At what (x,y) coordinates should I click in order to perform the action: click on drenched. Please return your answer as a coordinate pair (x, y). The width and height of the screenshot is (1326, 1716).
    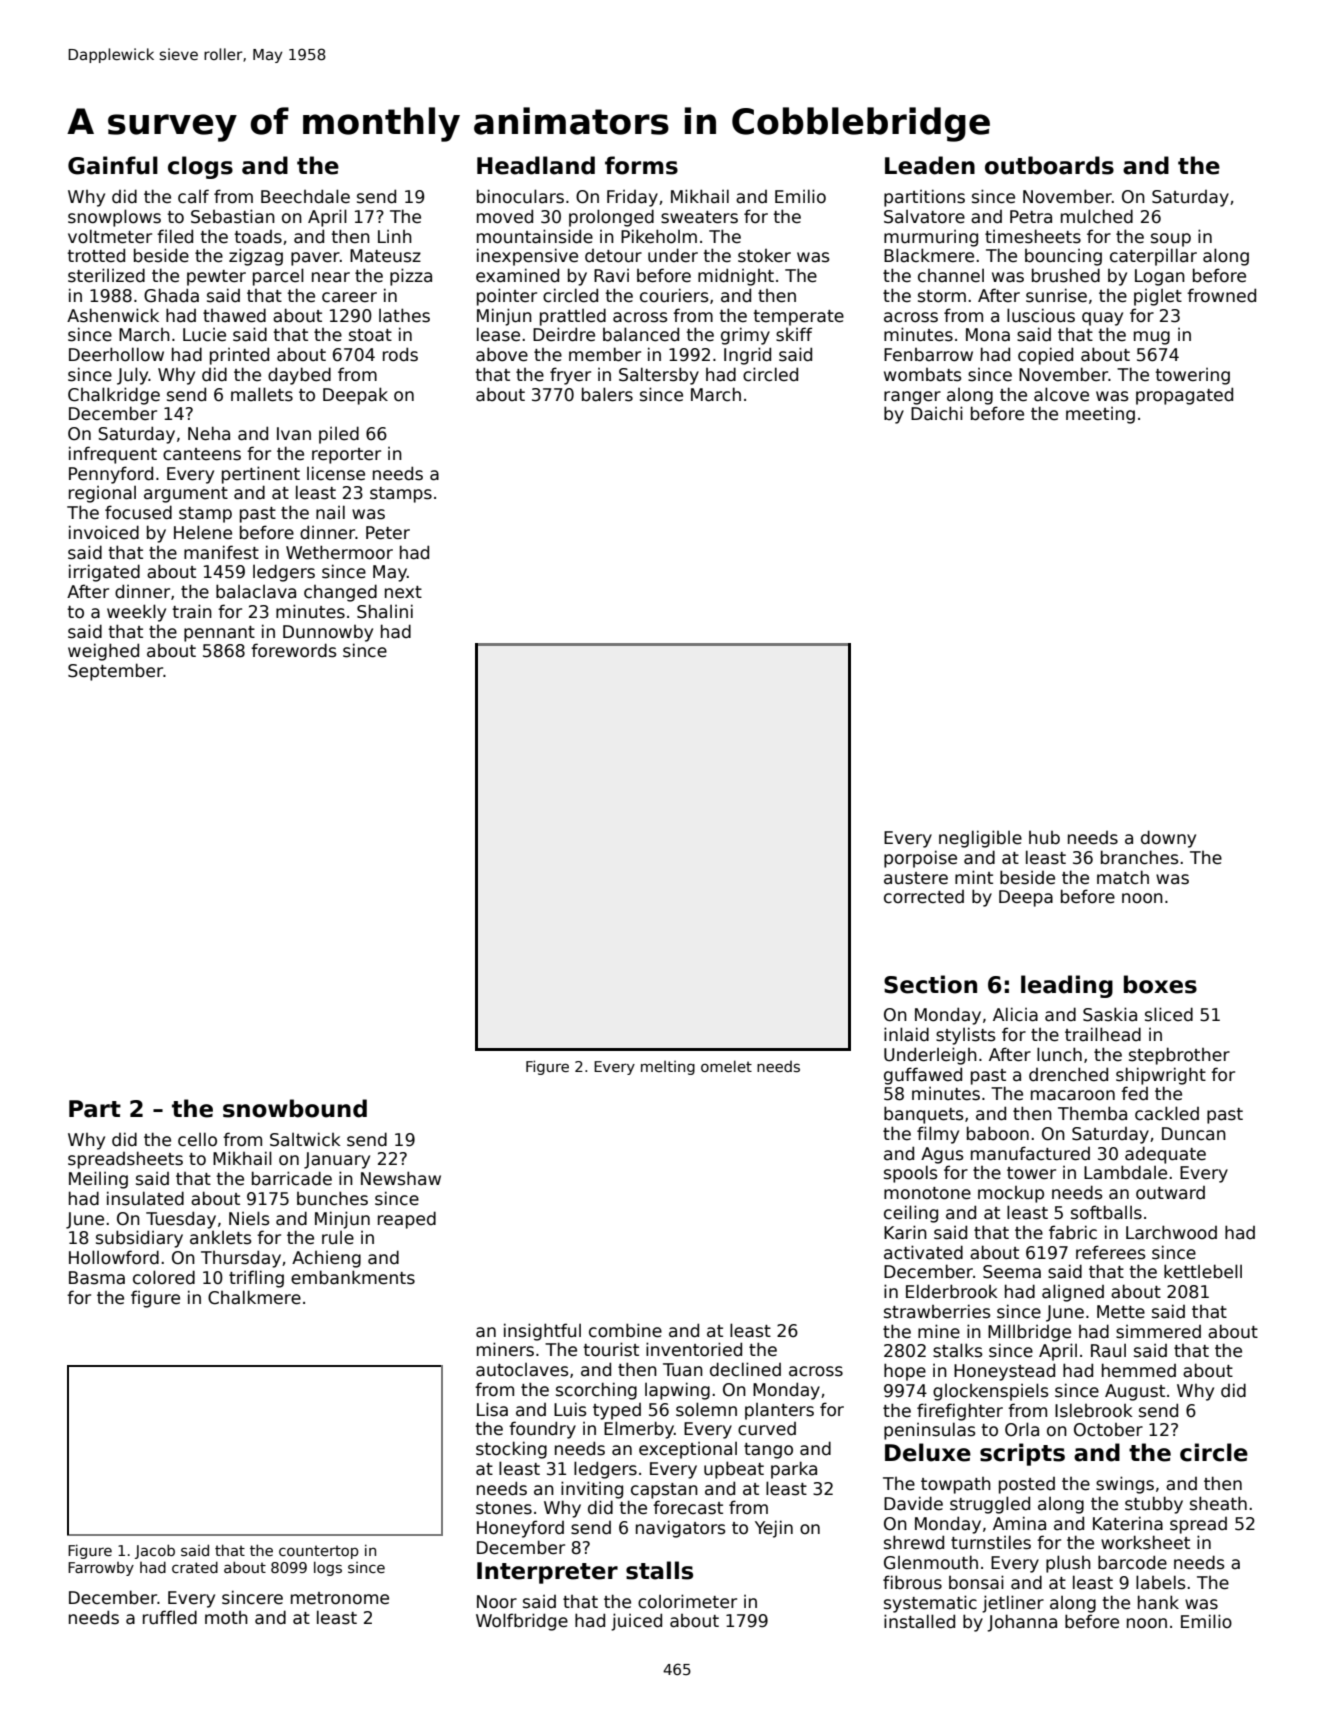
    Looking at the image, I should click on (1068, 1074).
